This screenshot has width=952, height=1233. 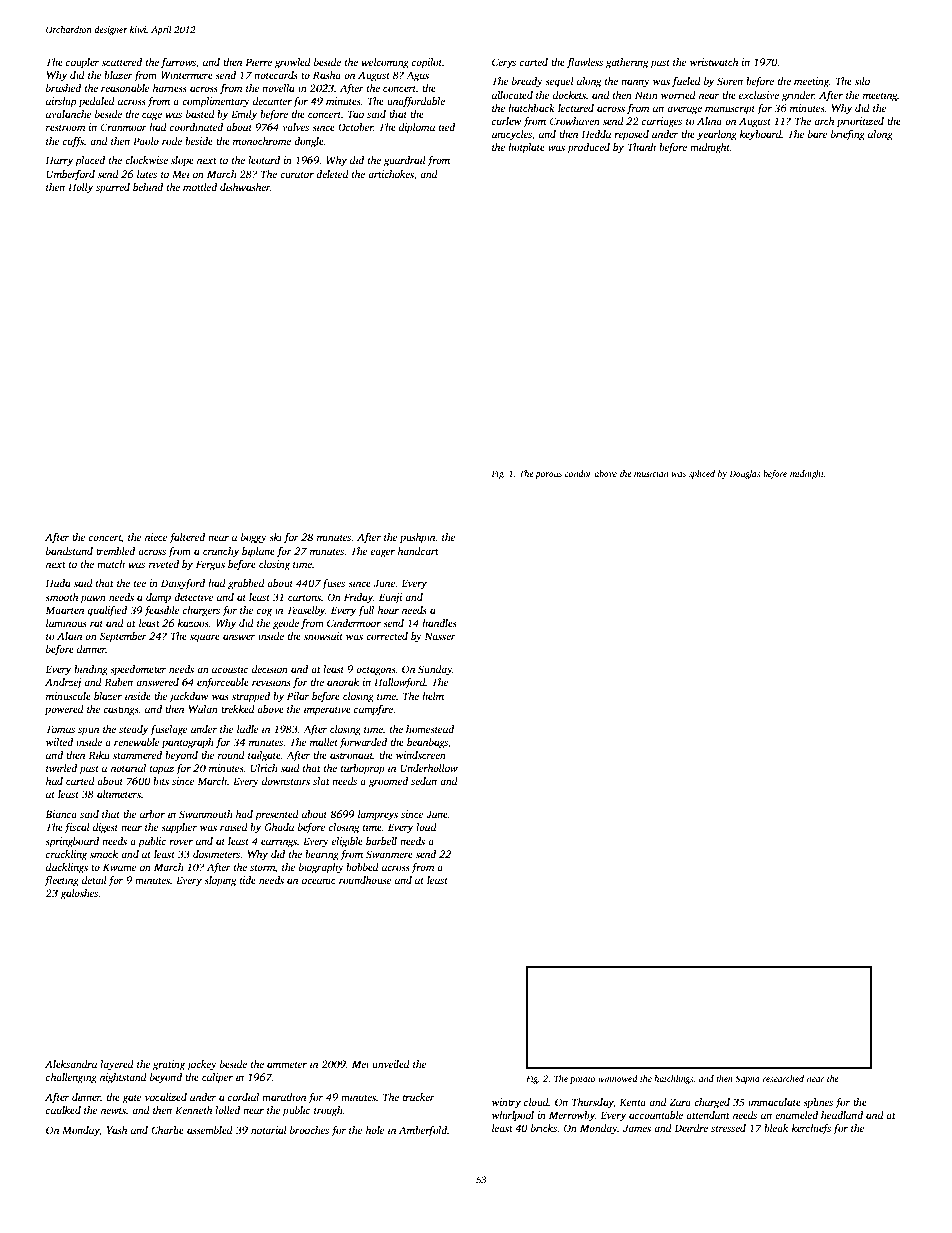 What do you see at coordinates (178, 63) in the screenshot?
I see `furrows` at bounding box center [178, 63].
